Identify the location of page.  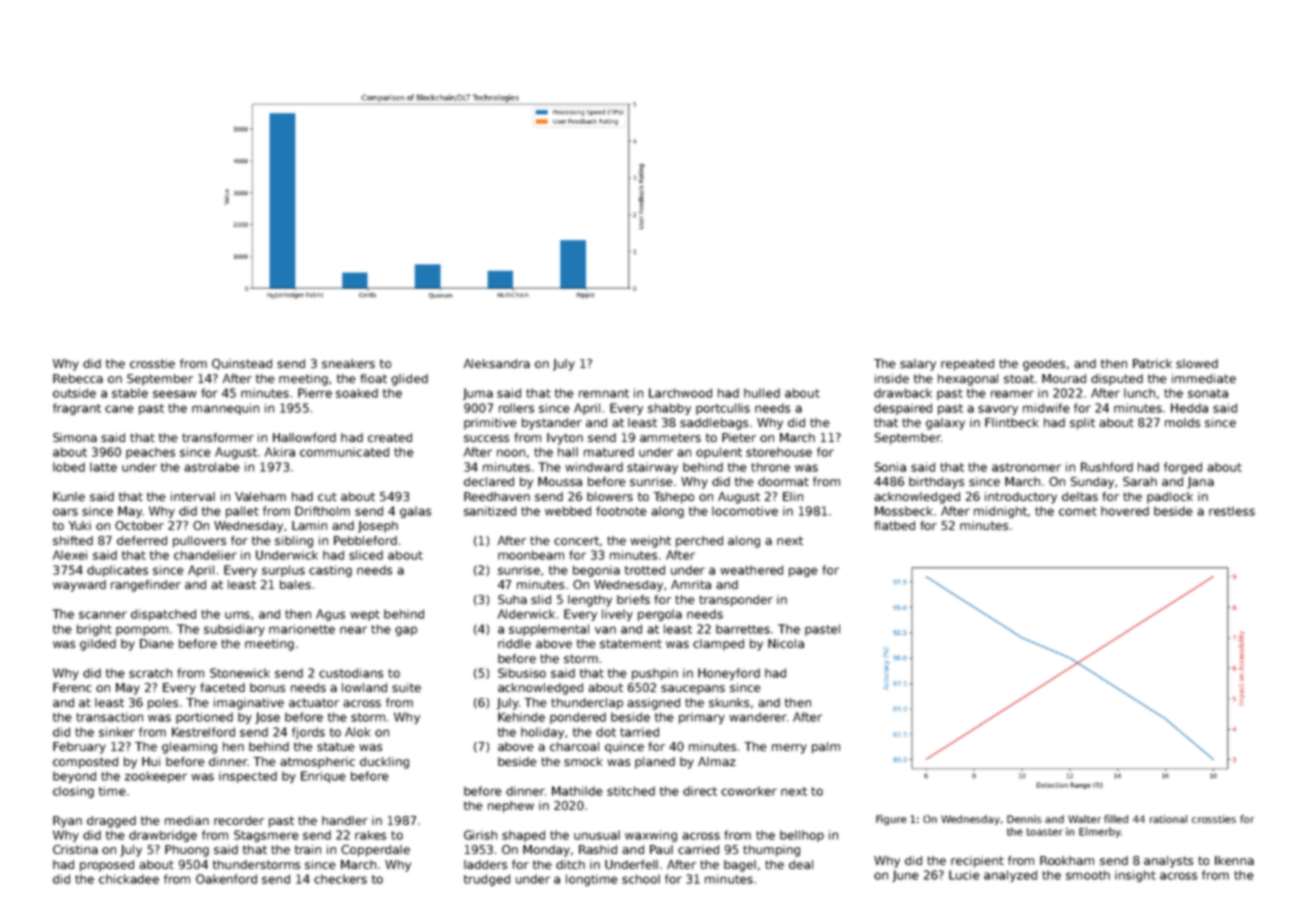
(803, 572).
